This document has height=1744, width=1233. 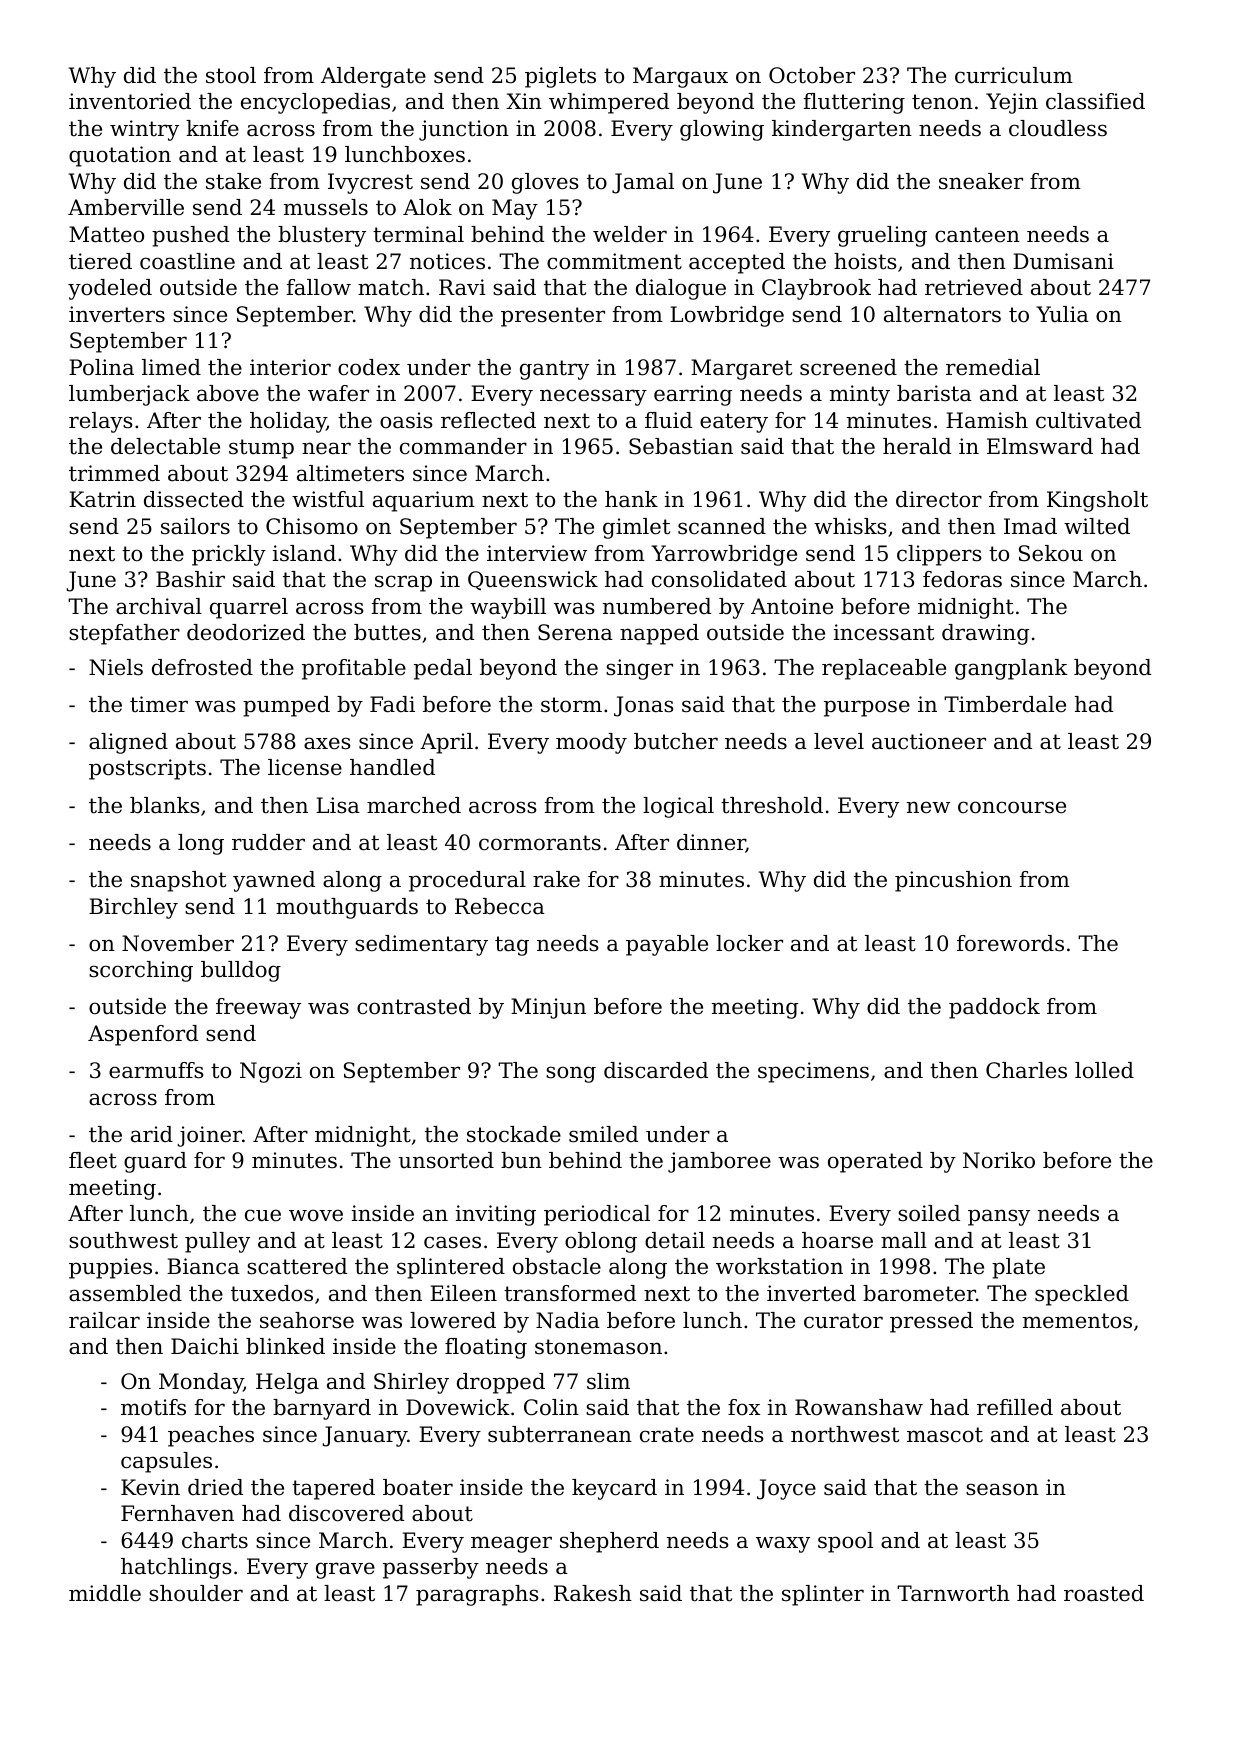 I want to click on November, so click(x=178, y=943).
